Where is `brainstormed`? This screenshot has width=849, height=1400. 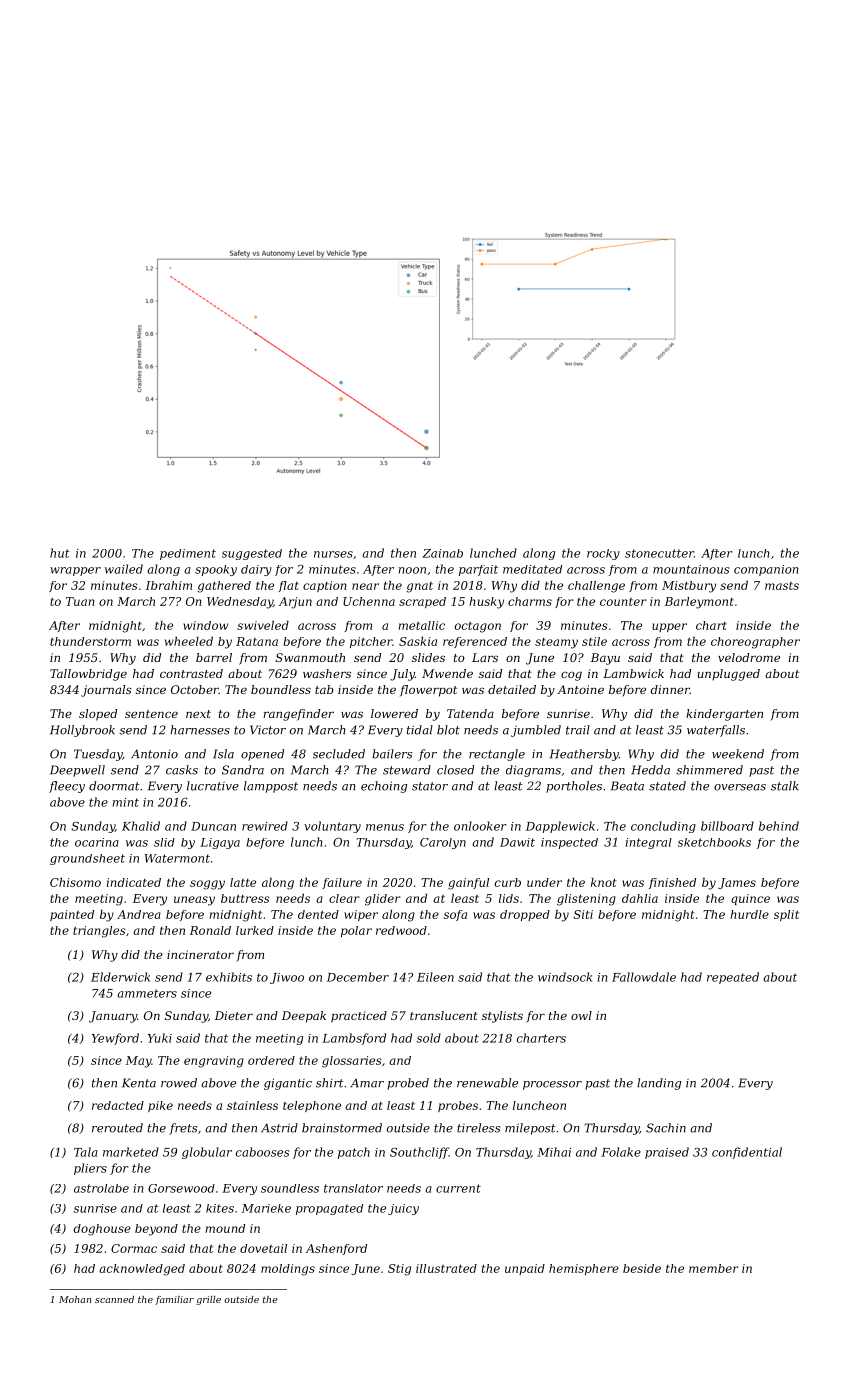
brainstormed is located at coordinates (342, 1128).
